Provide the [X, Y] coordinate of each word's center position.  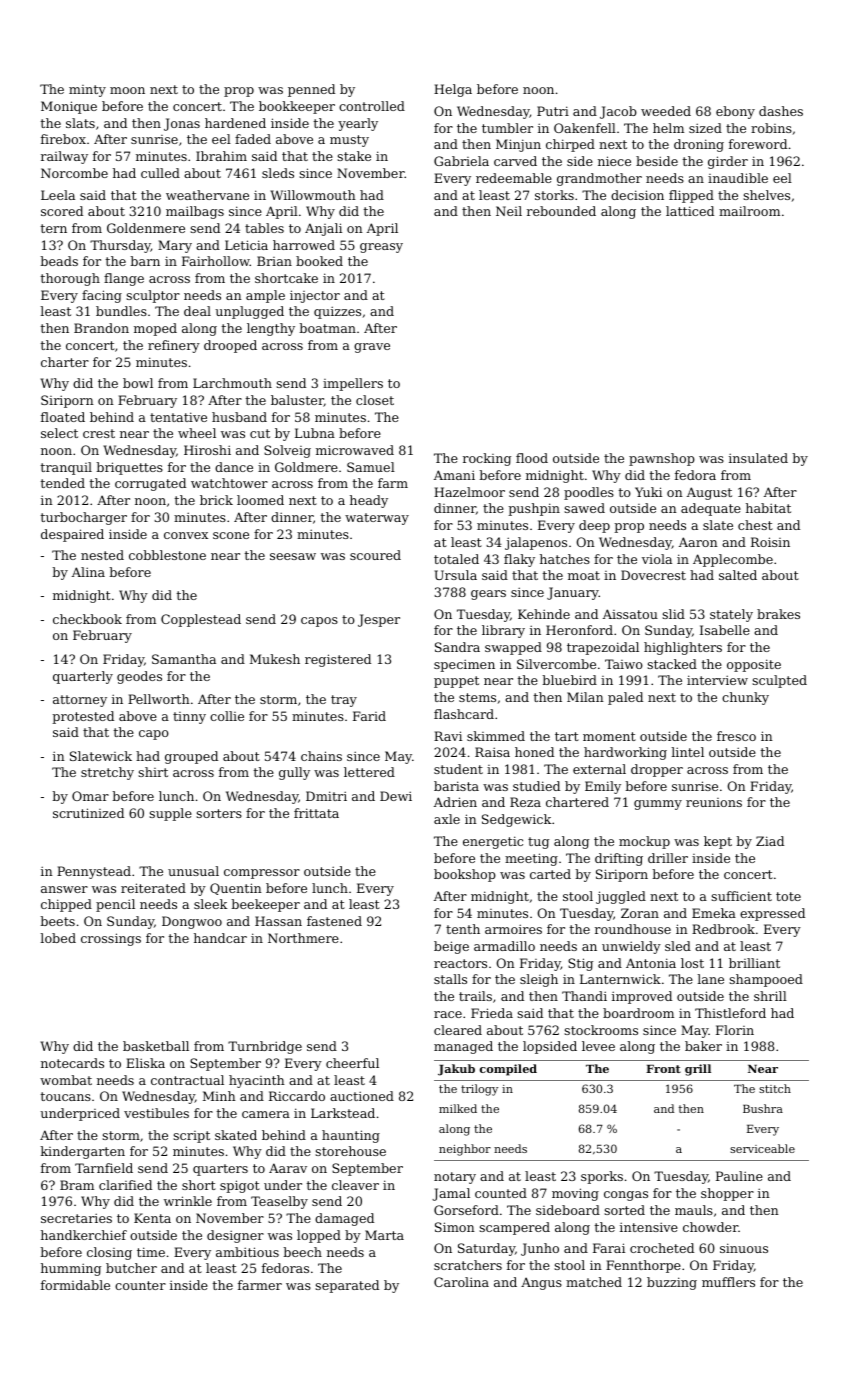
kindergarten [82, 1152]
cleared [458, 1030]
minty [87, 91]
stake [354, 156]
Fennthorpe [643, 1266]
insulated [758, 458]
